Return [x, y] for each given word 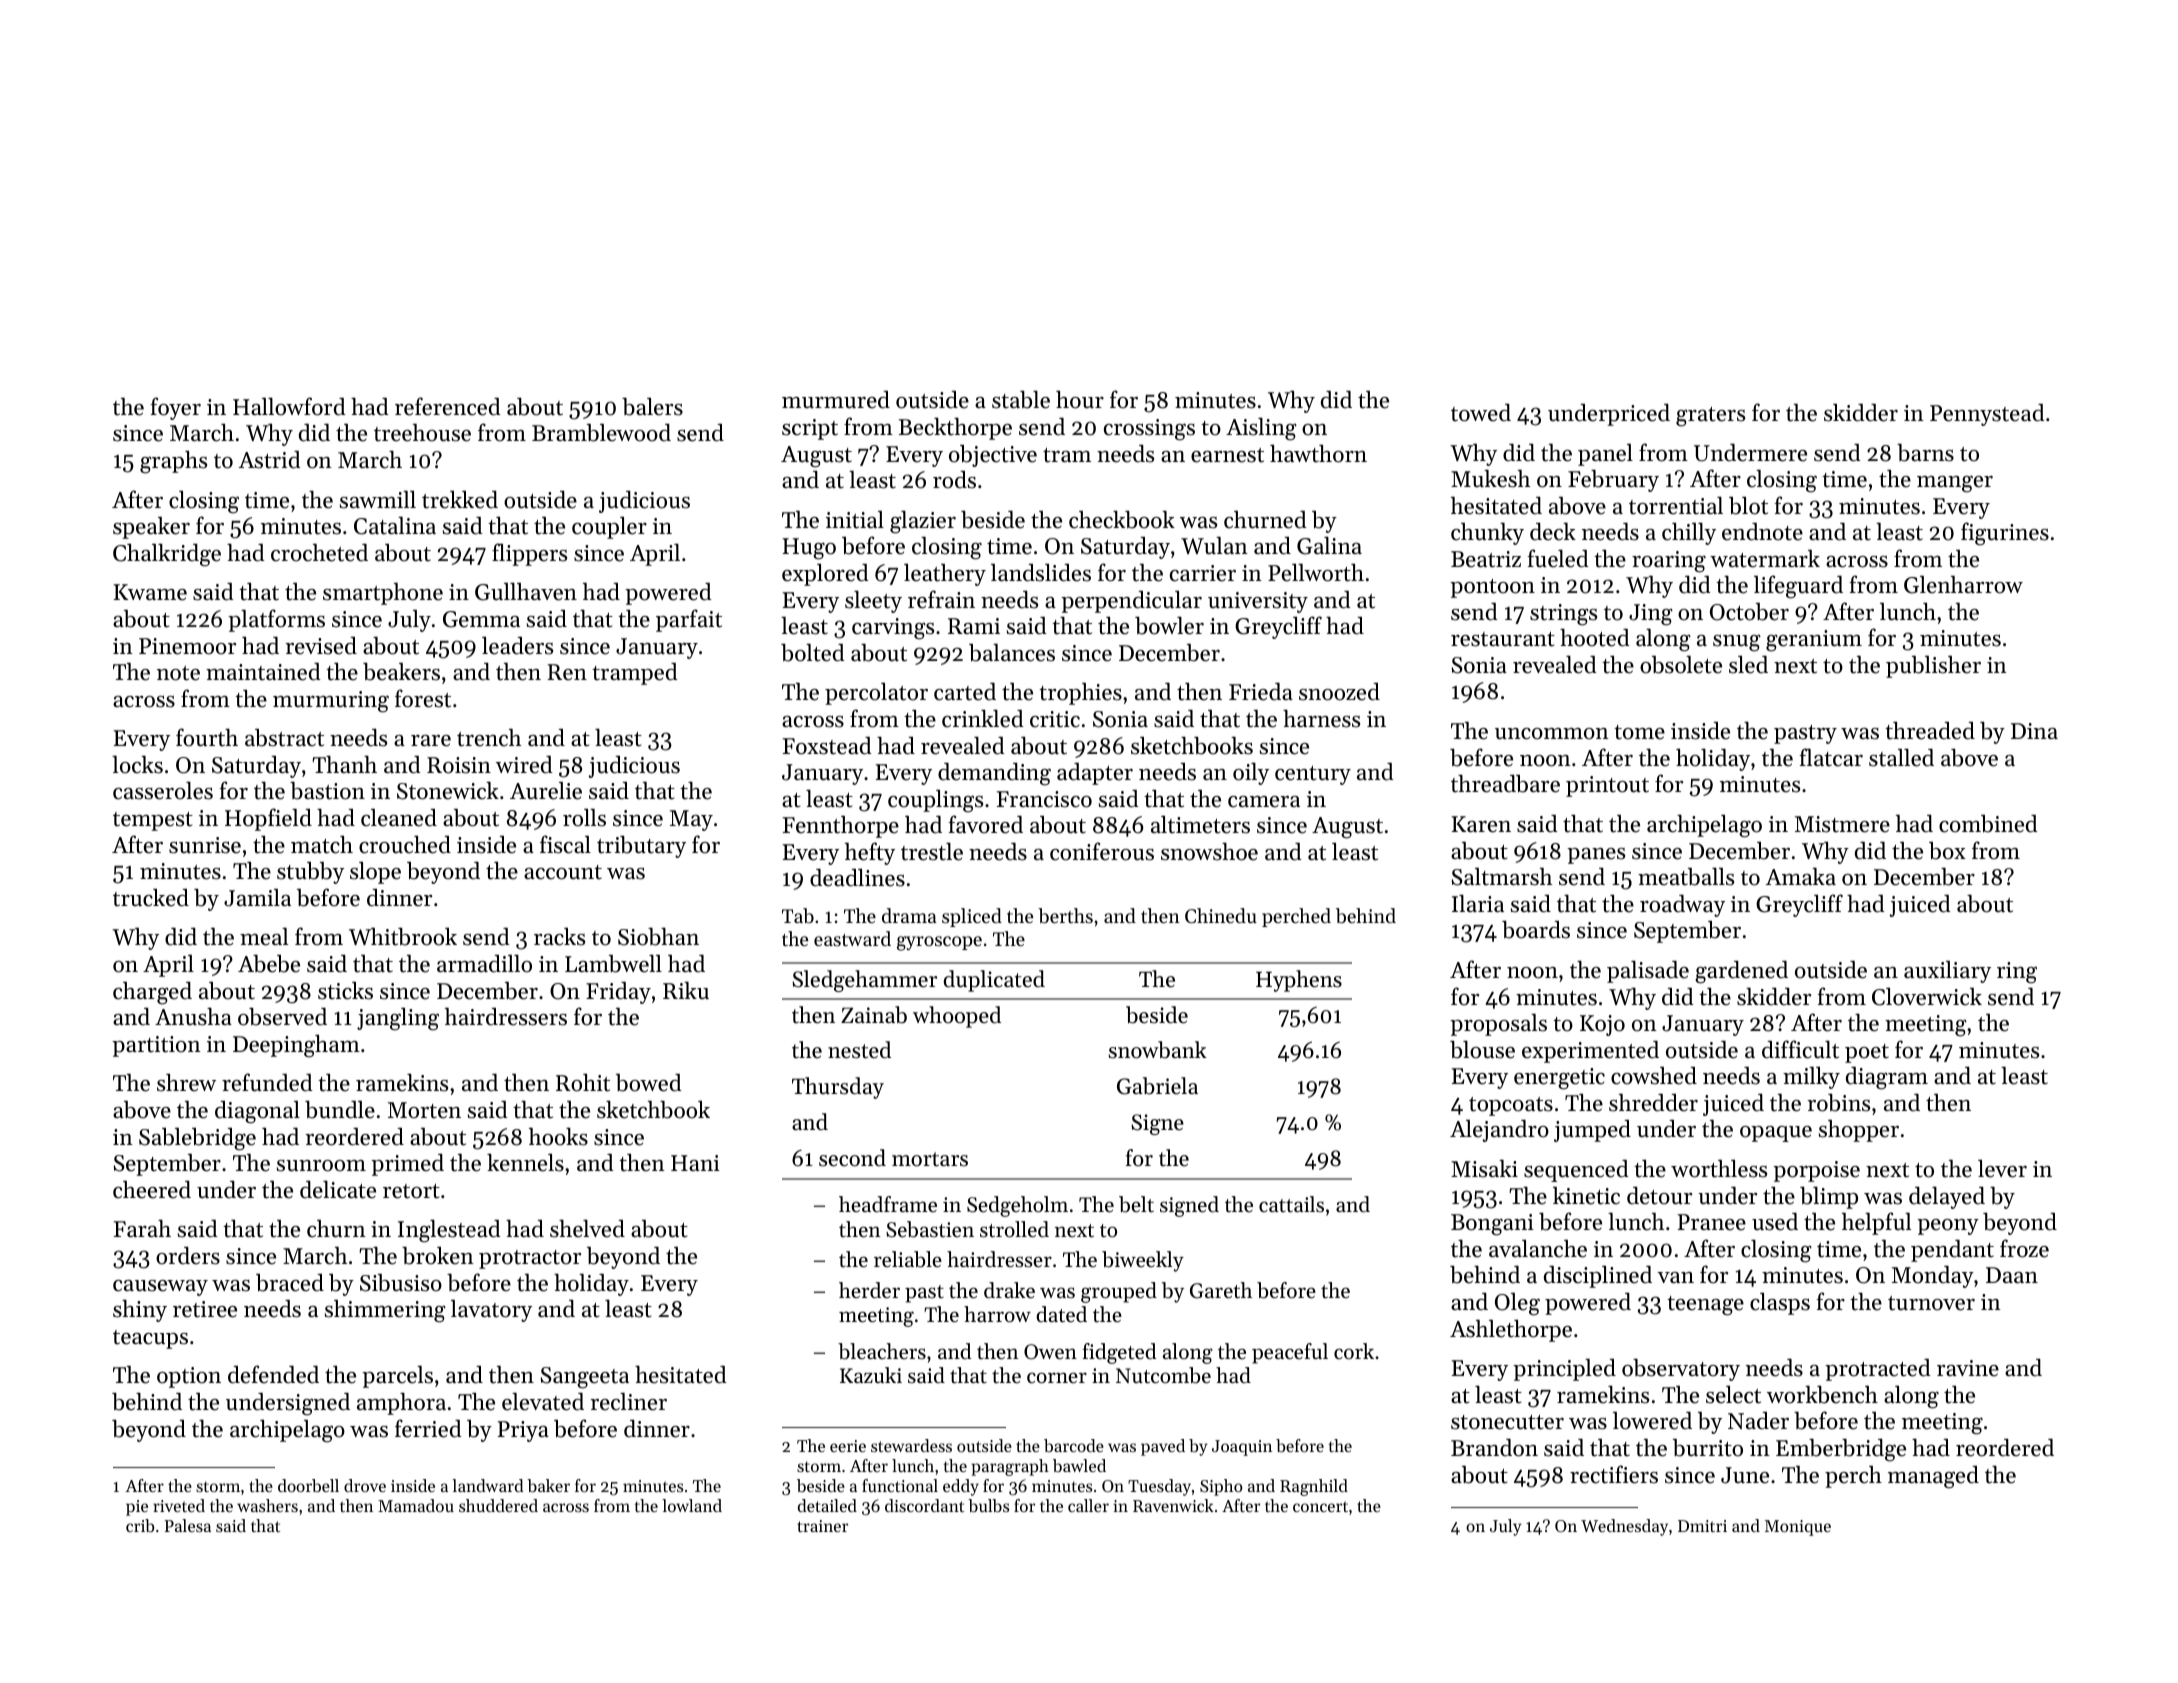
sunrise [205, 845]
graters [1710, 417]
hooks [558, 1136]
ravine [1968, 1368]
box [1947, 851]
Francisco [1044, 799]
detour [1659, 1195]
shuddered [498, 1505]
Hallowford [289, 406]
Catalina [395, 525]
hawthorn [1318, 453]
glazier [923, 522]
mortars [930, 1159]
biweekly [1143, 1261]
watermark [1765, 559]
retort [411, 1191]
